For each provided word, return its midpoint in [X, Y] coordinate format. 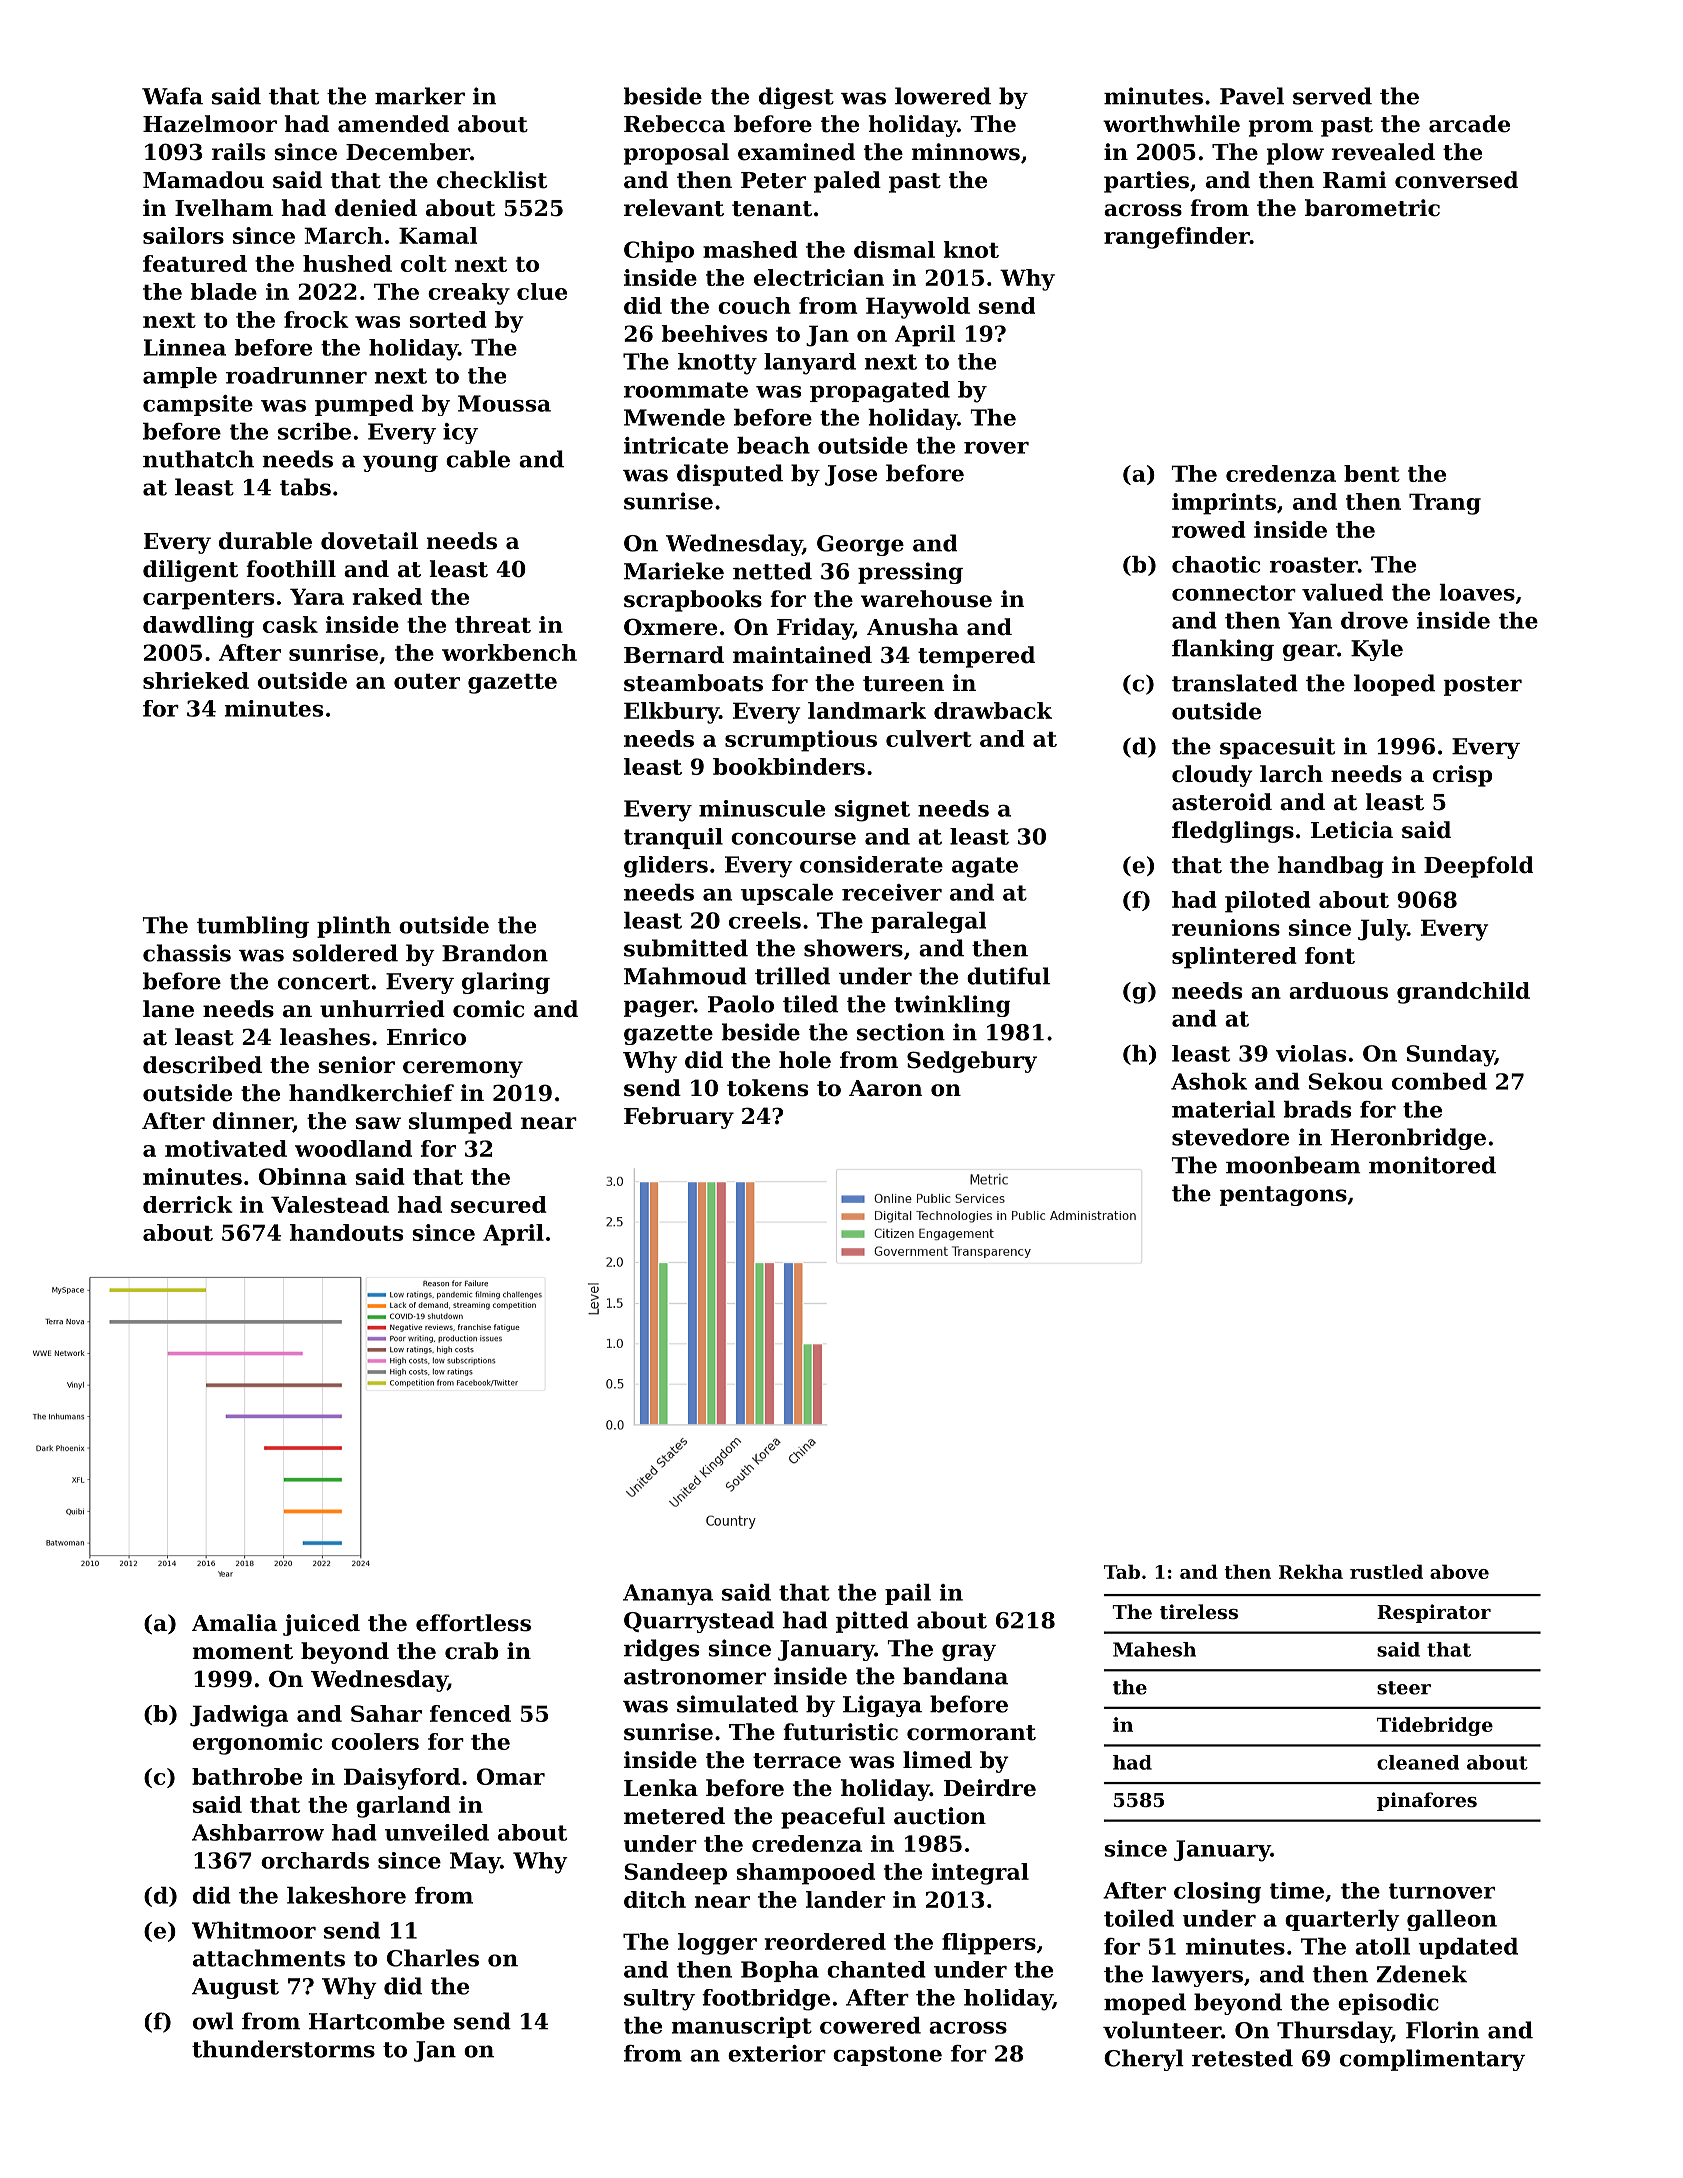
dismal [894, 249]
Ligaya [882, 1706]
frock [316, 319]
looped [1394, 685]
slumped [460, 1123]
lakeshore [346, 1895]
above [1459, 1571]
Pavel [1252, 96]
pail [908, 1594]
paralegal [928, 922]
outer [427, 681]
